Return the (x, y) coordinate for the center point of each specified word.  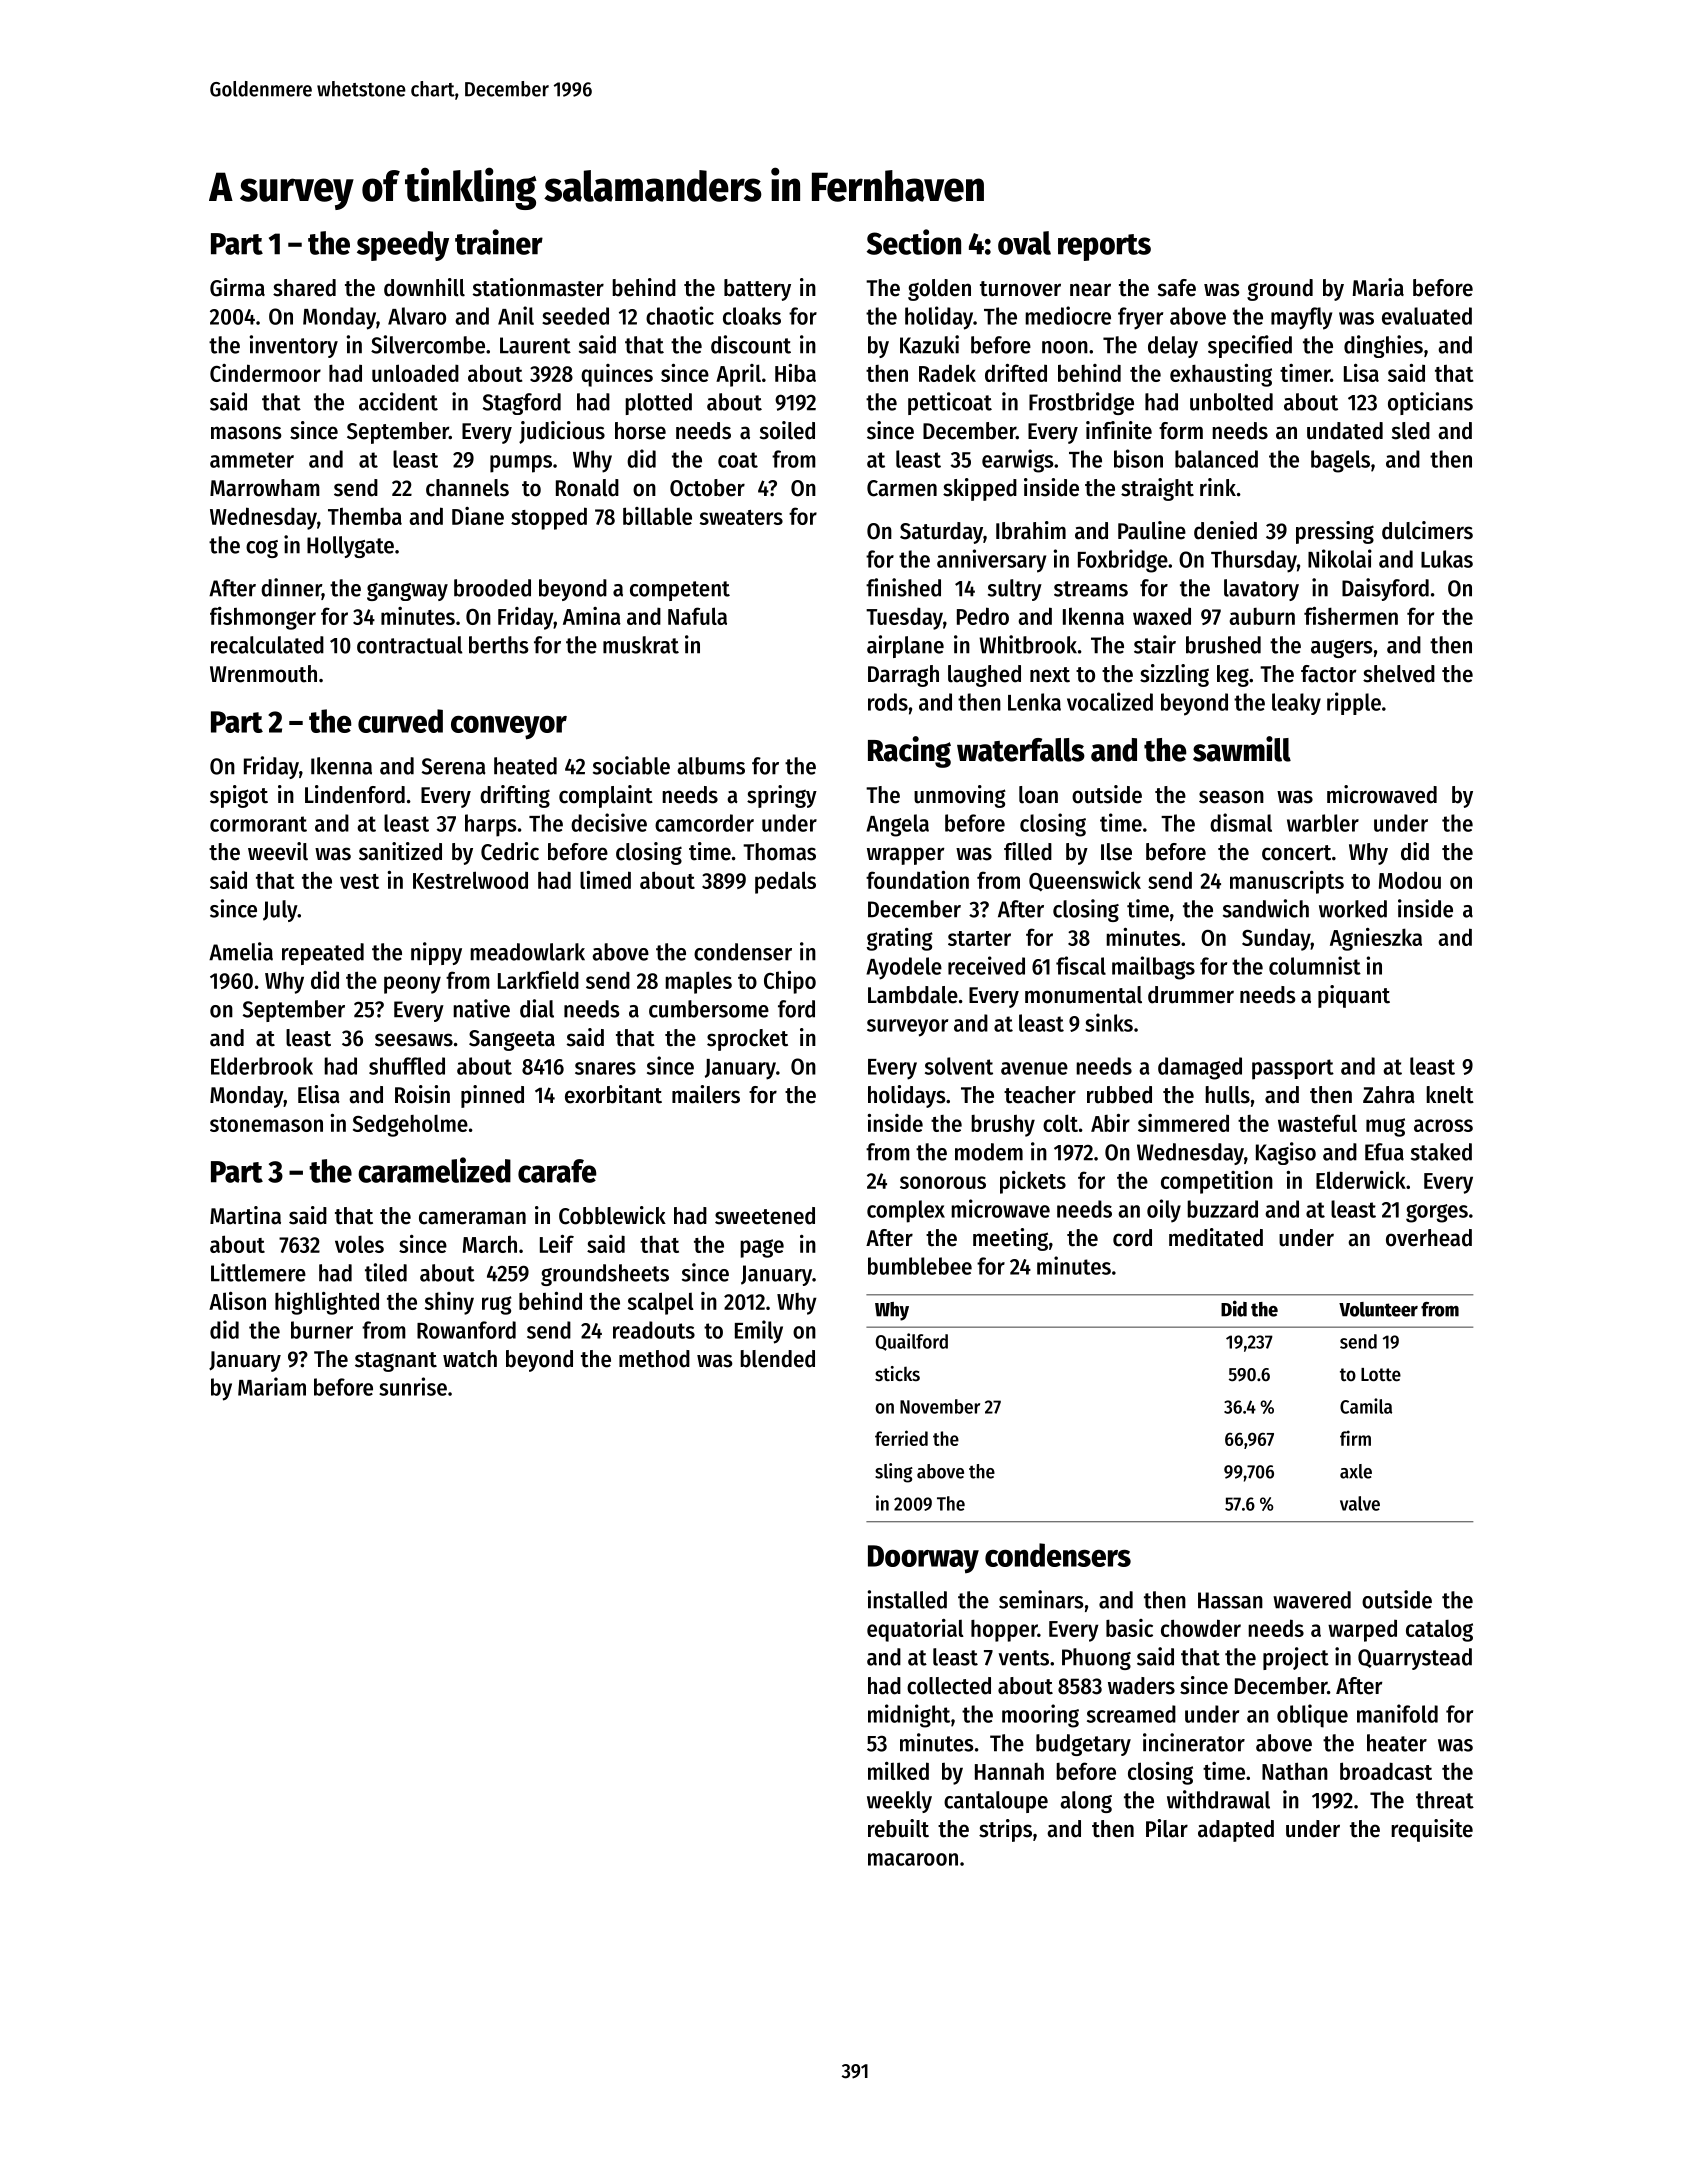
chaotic (680, 315)
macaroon (913, 1859)
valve (1360, 1503)
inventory (294, 346)
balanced (1216, 459)
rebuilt (898, 1828)
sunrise (413, 1386)
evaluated (1427, 316)
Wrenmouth (263, 674)
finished (903, 587)
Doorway (923, 1559)
